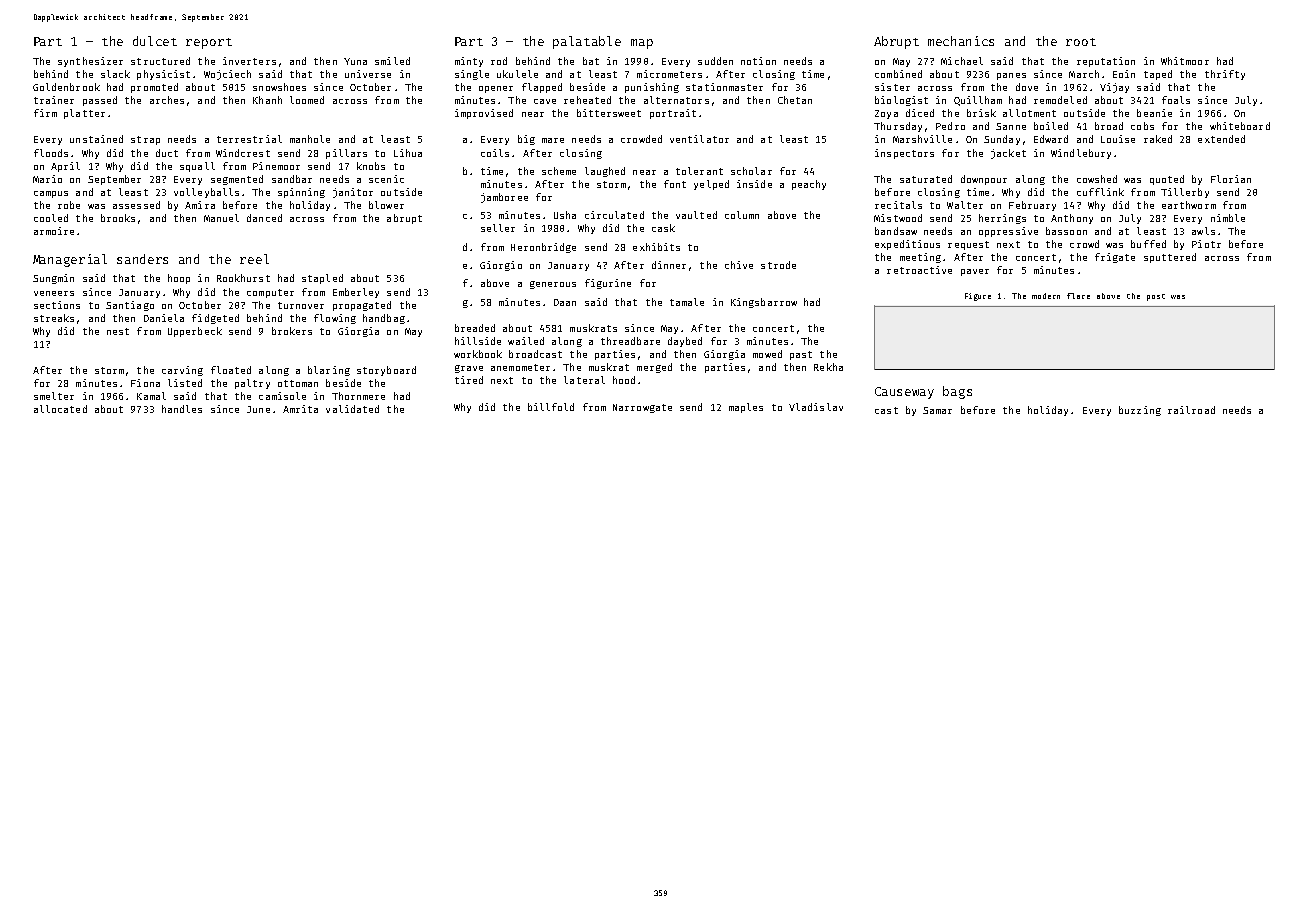  What do you see at coordinates (118, 331) in the image?
I see `nest` at bounding box center [118, 331].
